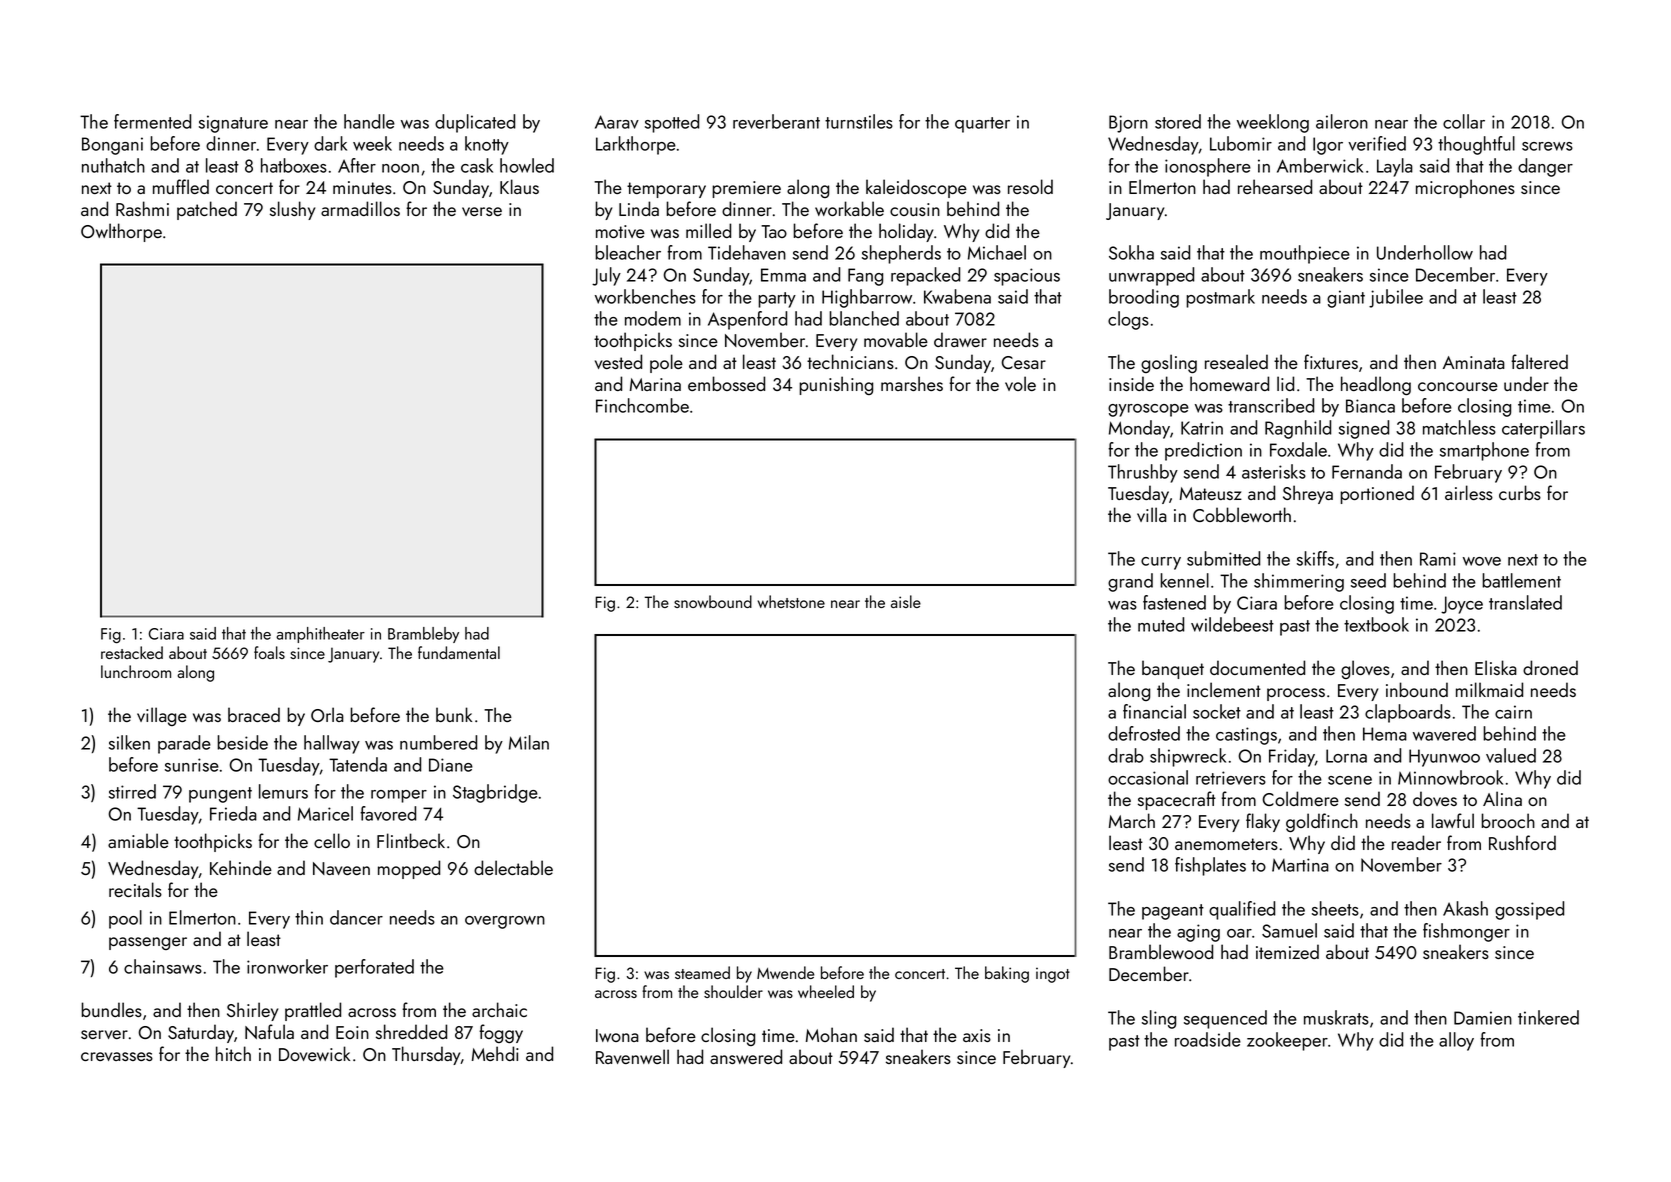 This screenshot has height=1182, width=1671. I want to click on shipwreck, so click(1188, 757).
